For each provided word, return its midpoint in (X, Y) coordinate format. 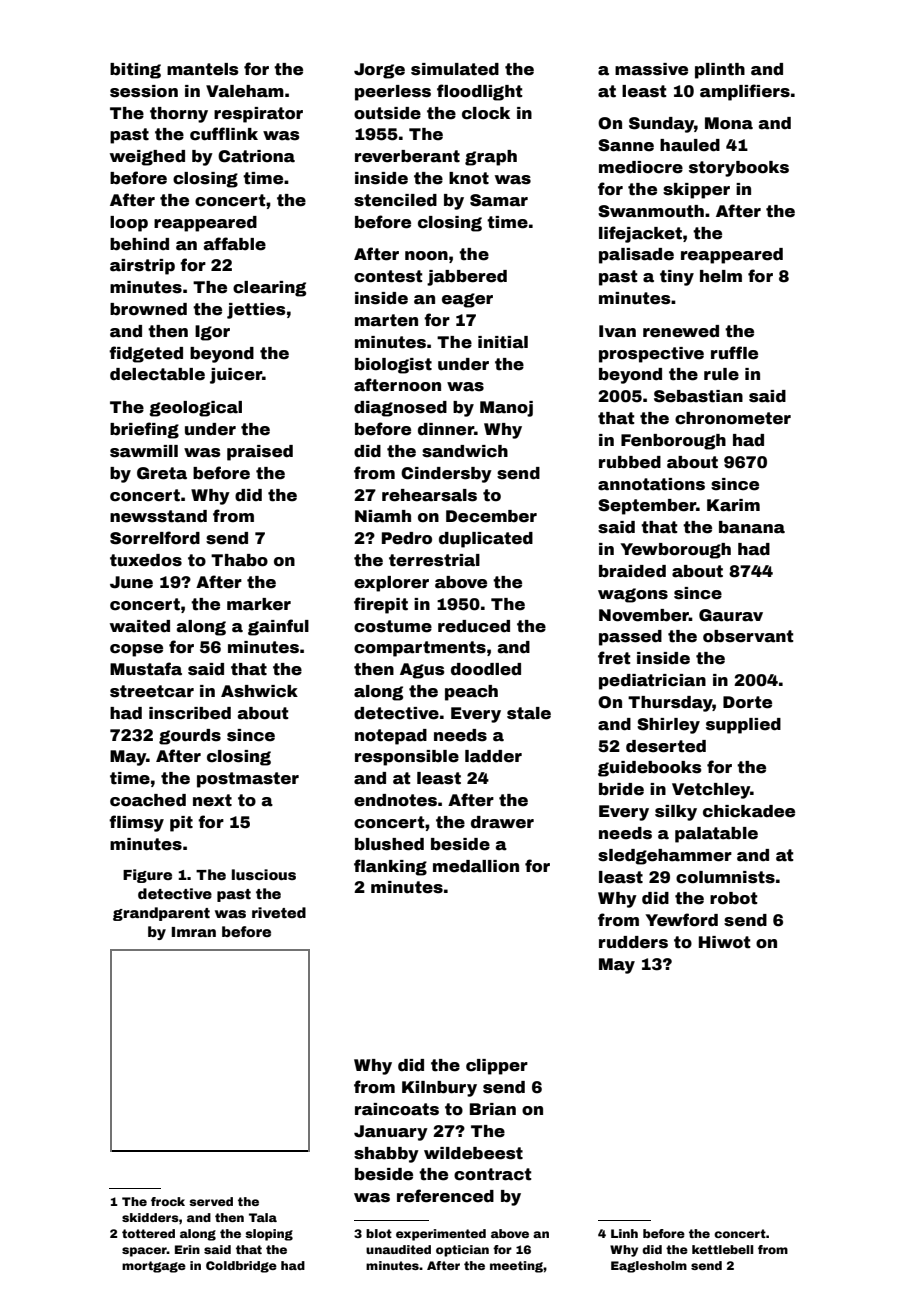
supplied (743, 726)
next (212, 800)
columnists (725, 877)
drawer (502, 822)
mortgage (154, 1267)
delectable (157, 374)
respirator (258, 115)
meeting (516, 1267)
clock (486, 113)
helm (721, 276)
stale (529, 713)
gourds (190, 737)
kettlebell (722, 1249)
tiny (677, 278)
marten (386, 320)
